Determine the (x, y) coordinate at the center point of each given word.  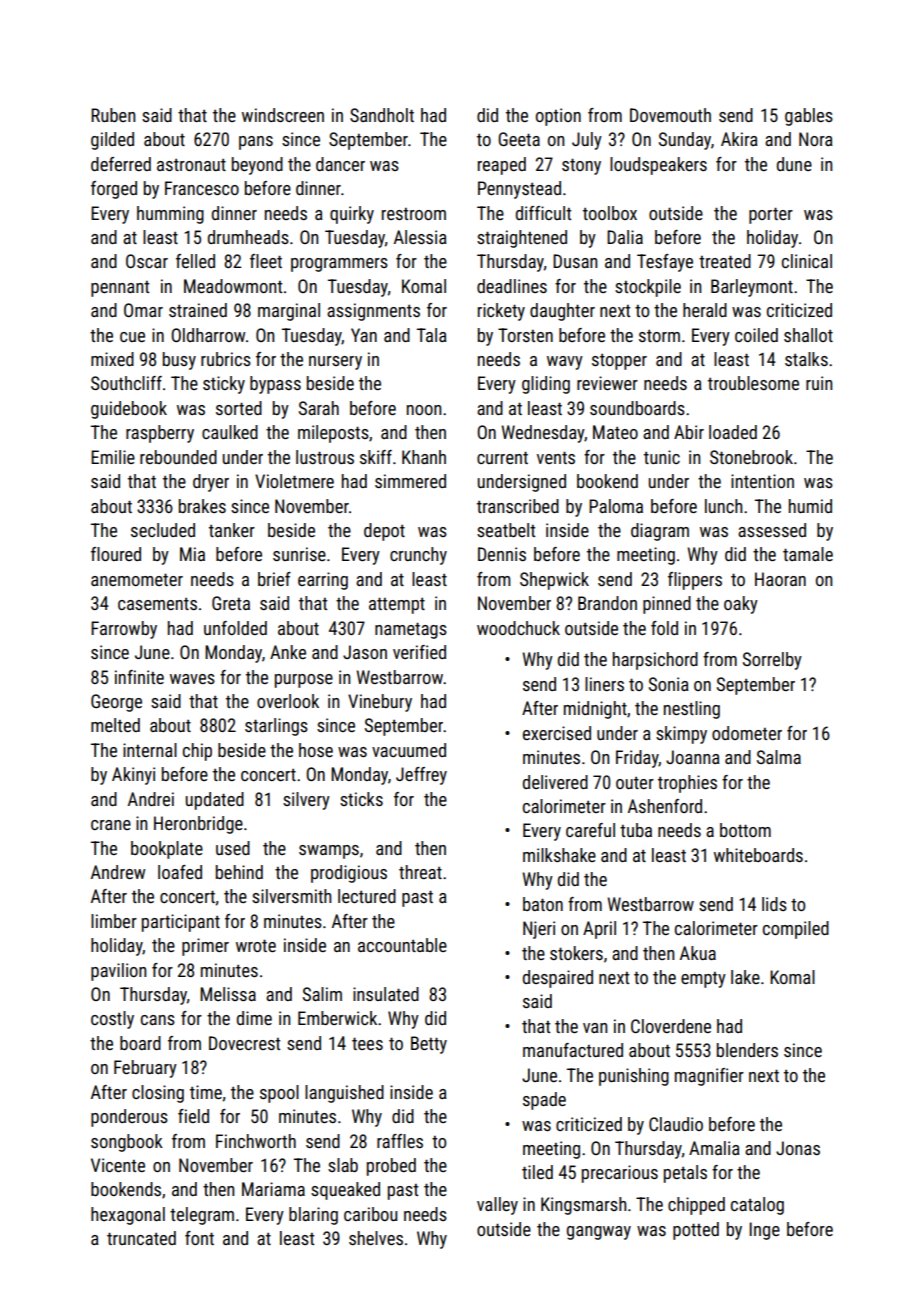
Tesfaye (665, 263)
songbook (127, 1143)
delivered (555, 782)
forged (114, 190)
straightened (522, 239)
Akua (698, 953)
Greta (231, 603)
